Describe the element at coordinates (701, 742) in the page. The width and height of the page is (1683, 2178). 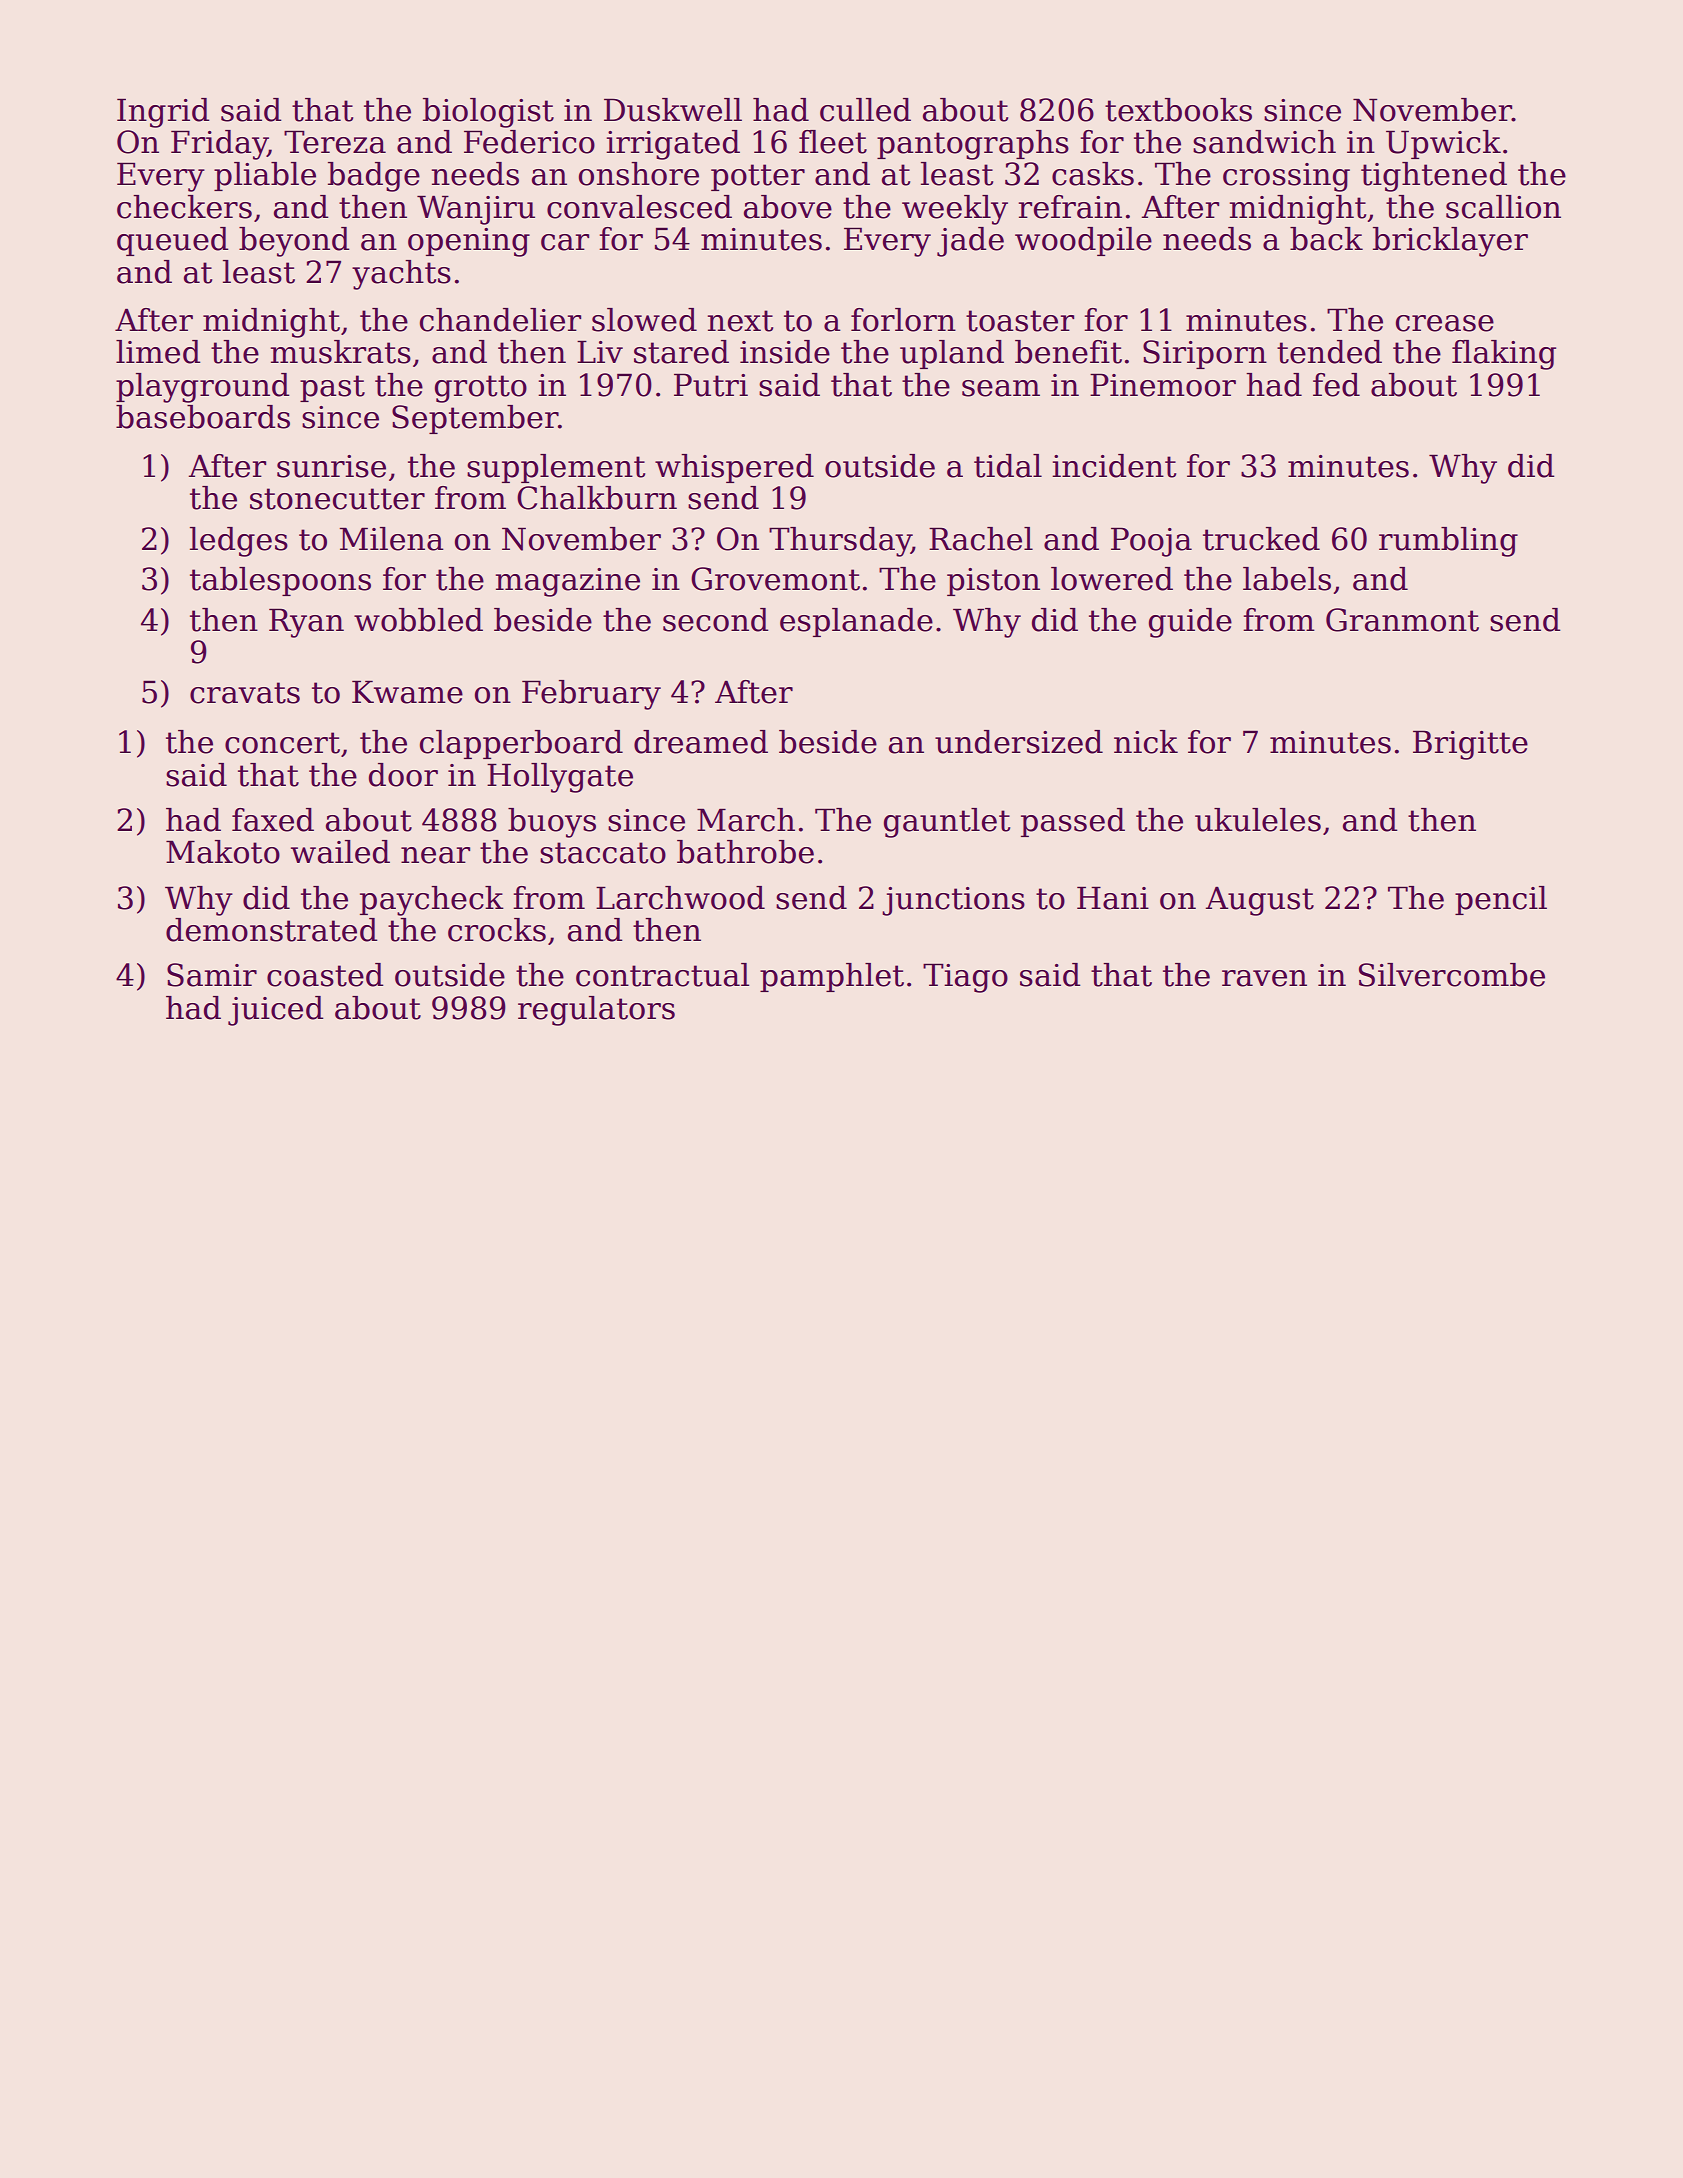
I see `dreamed` at that location.
